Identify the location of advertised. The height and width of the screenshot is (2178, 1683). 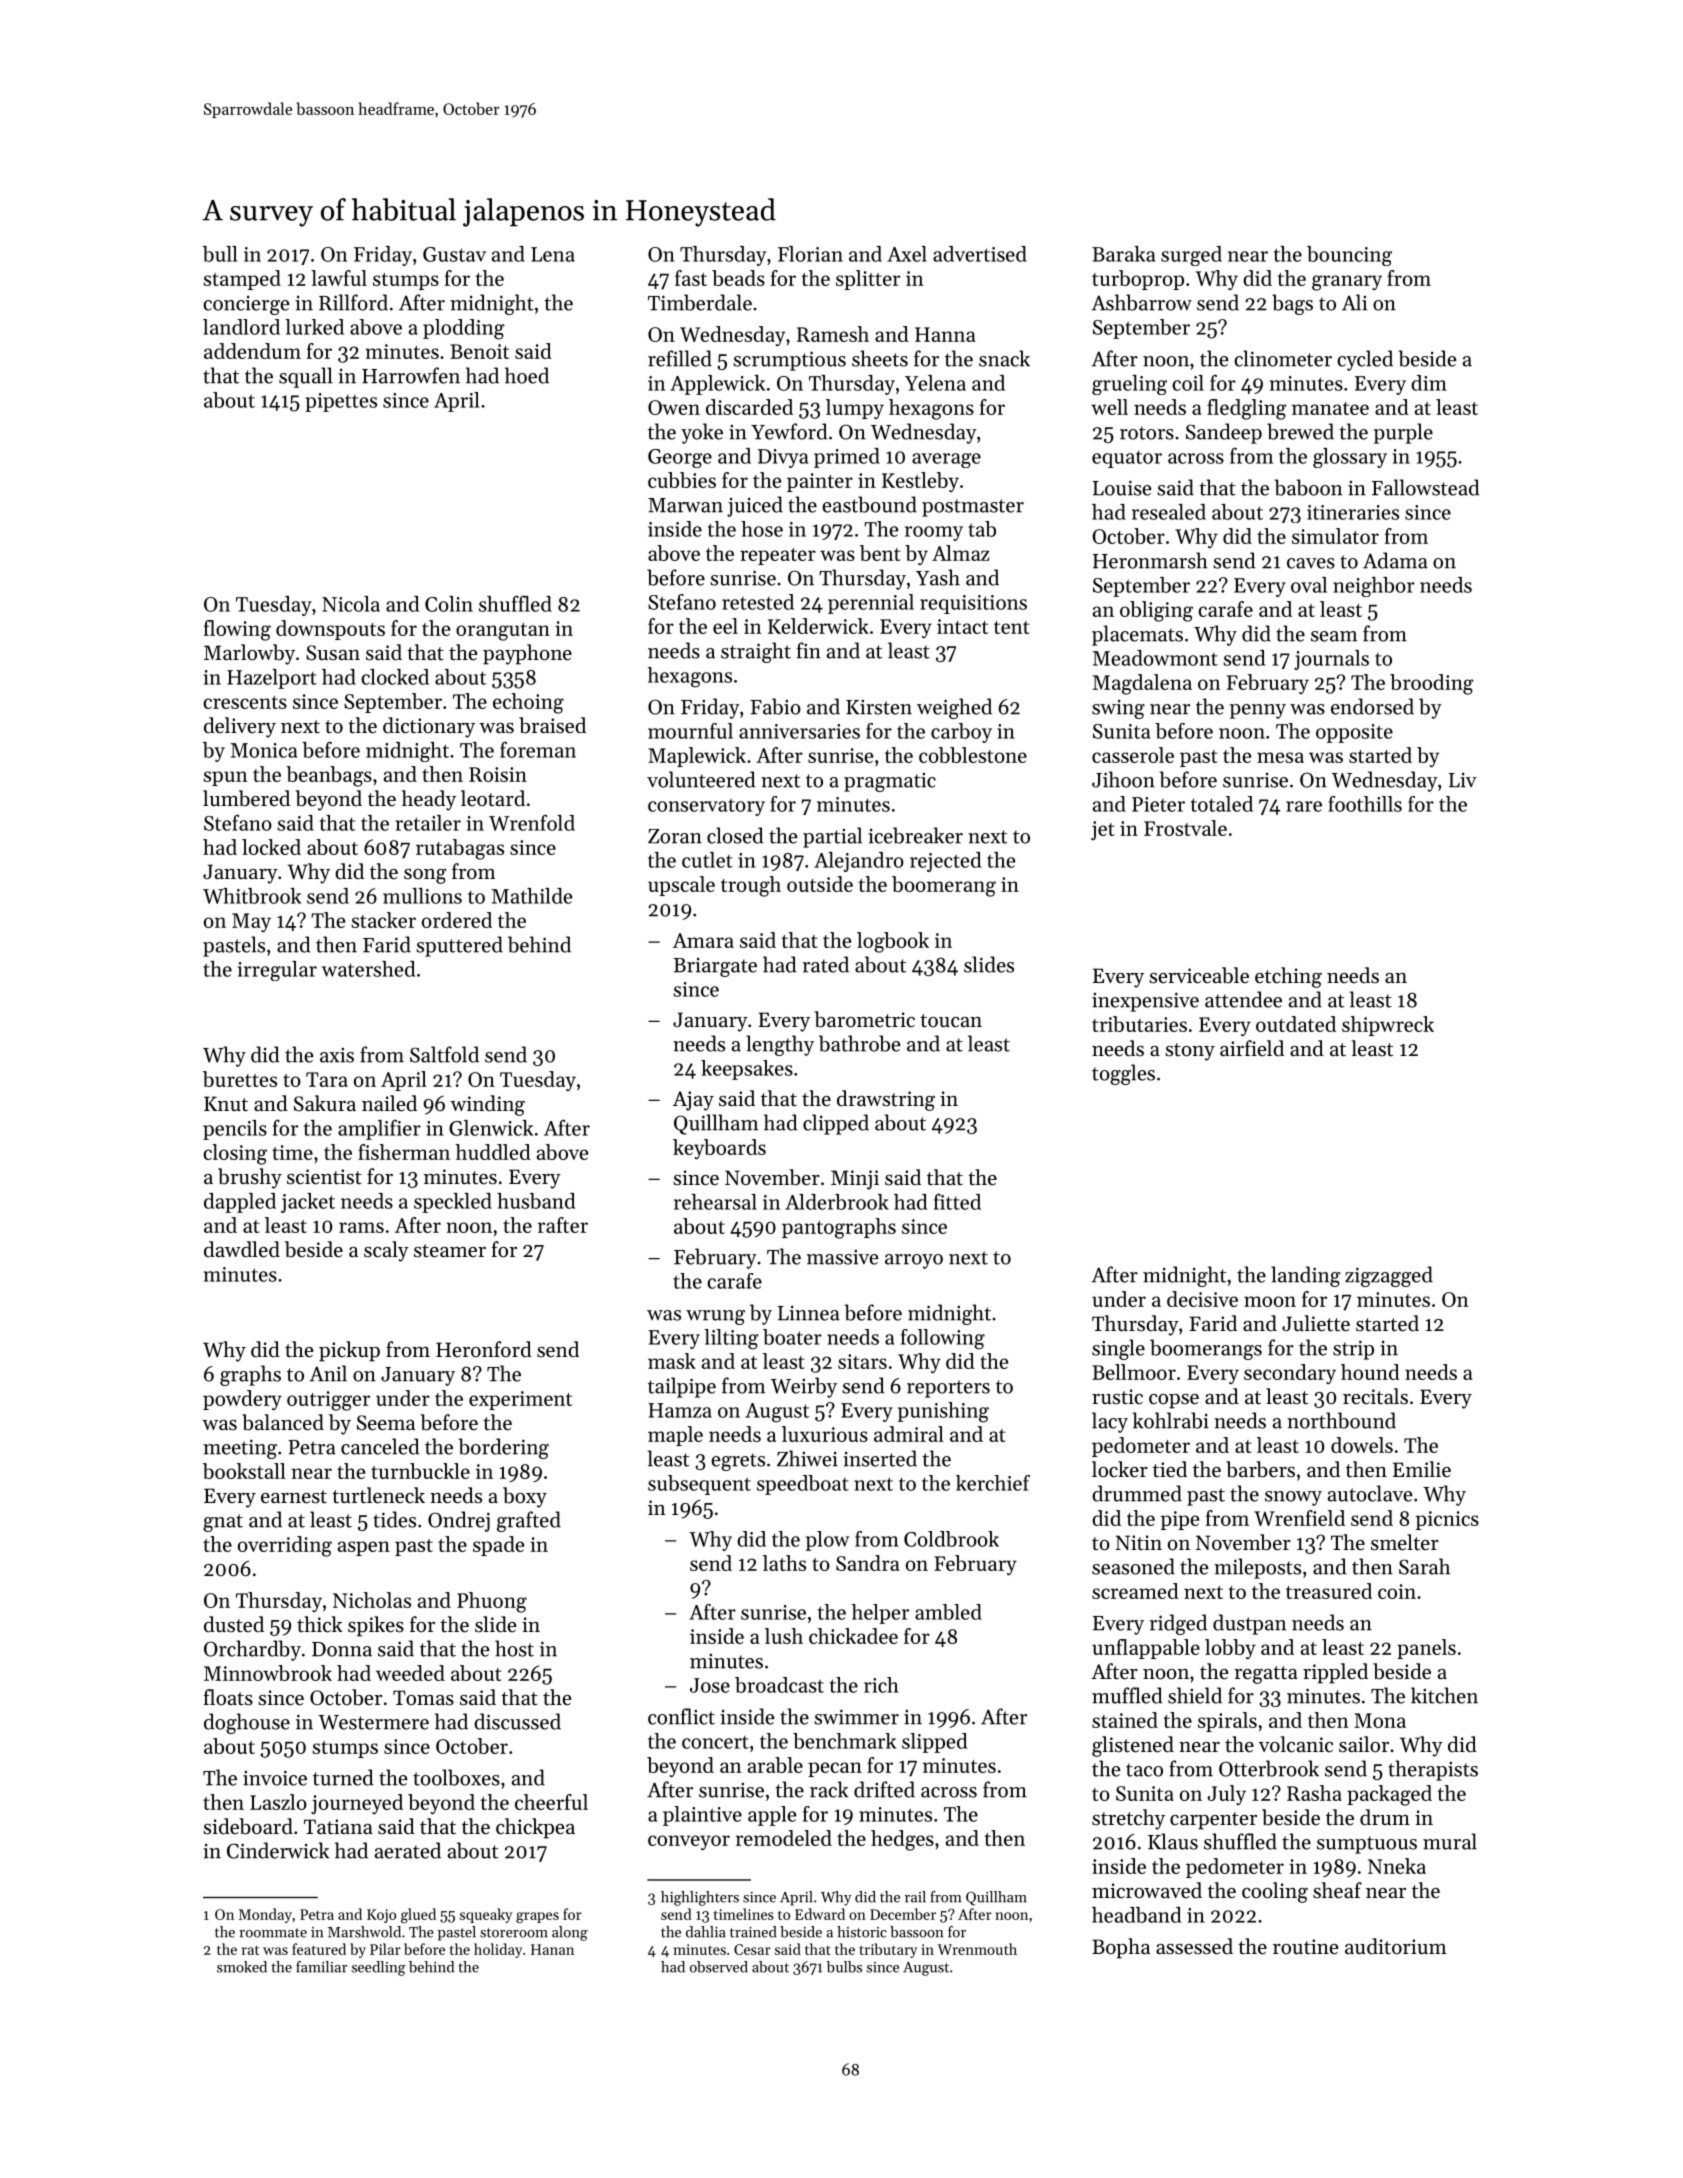
(980, 254).
